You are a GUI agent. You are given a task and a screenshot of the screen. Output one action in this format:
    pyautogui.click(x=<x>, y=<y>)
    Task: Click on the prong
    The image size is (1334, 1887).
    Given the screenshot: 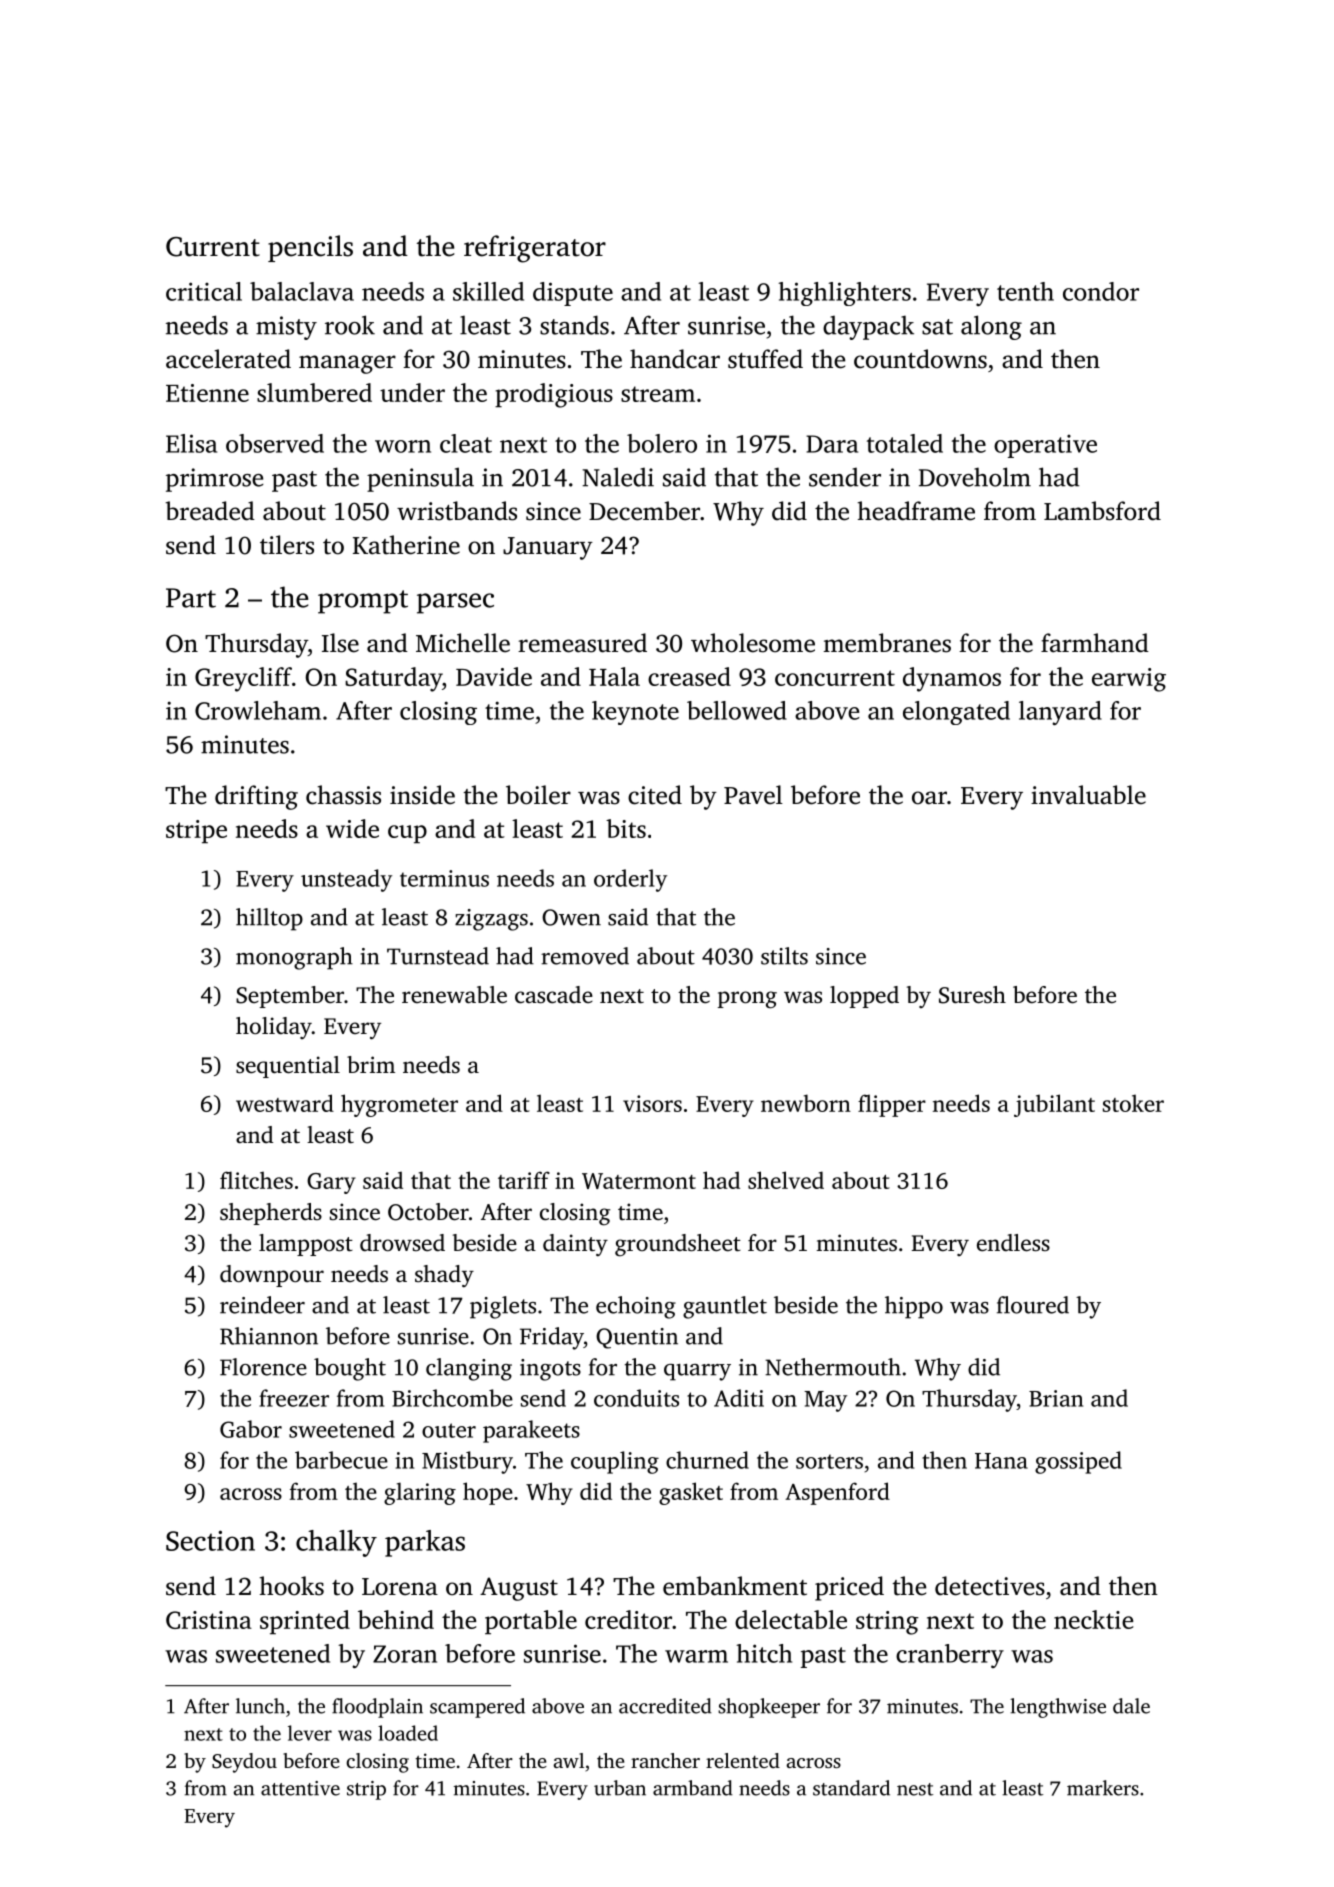 What is the action you would take?
    pyautogui.click(x=747, y=1000)
